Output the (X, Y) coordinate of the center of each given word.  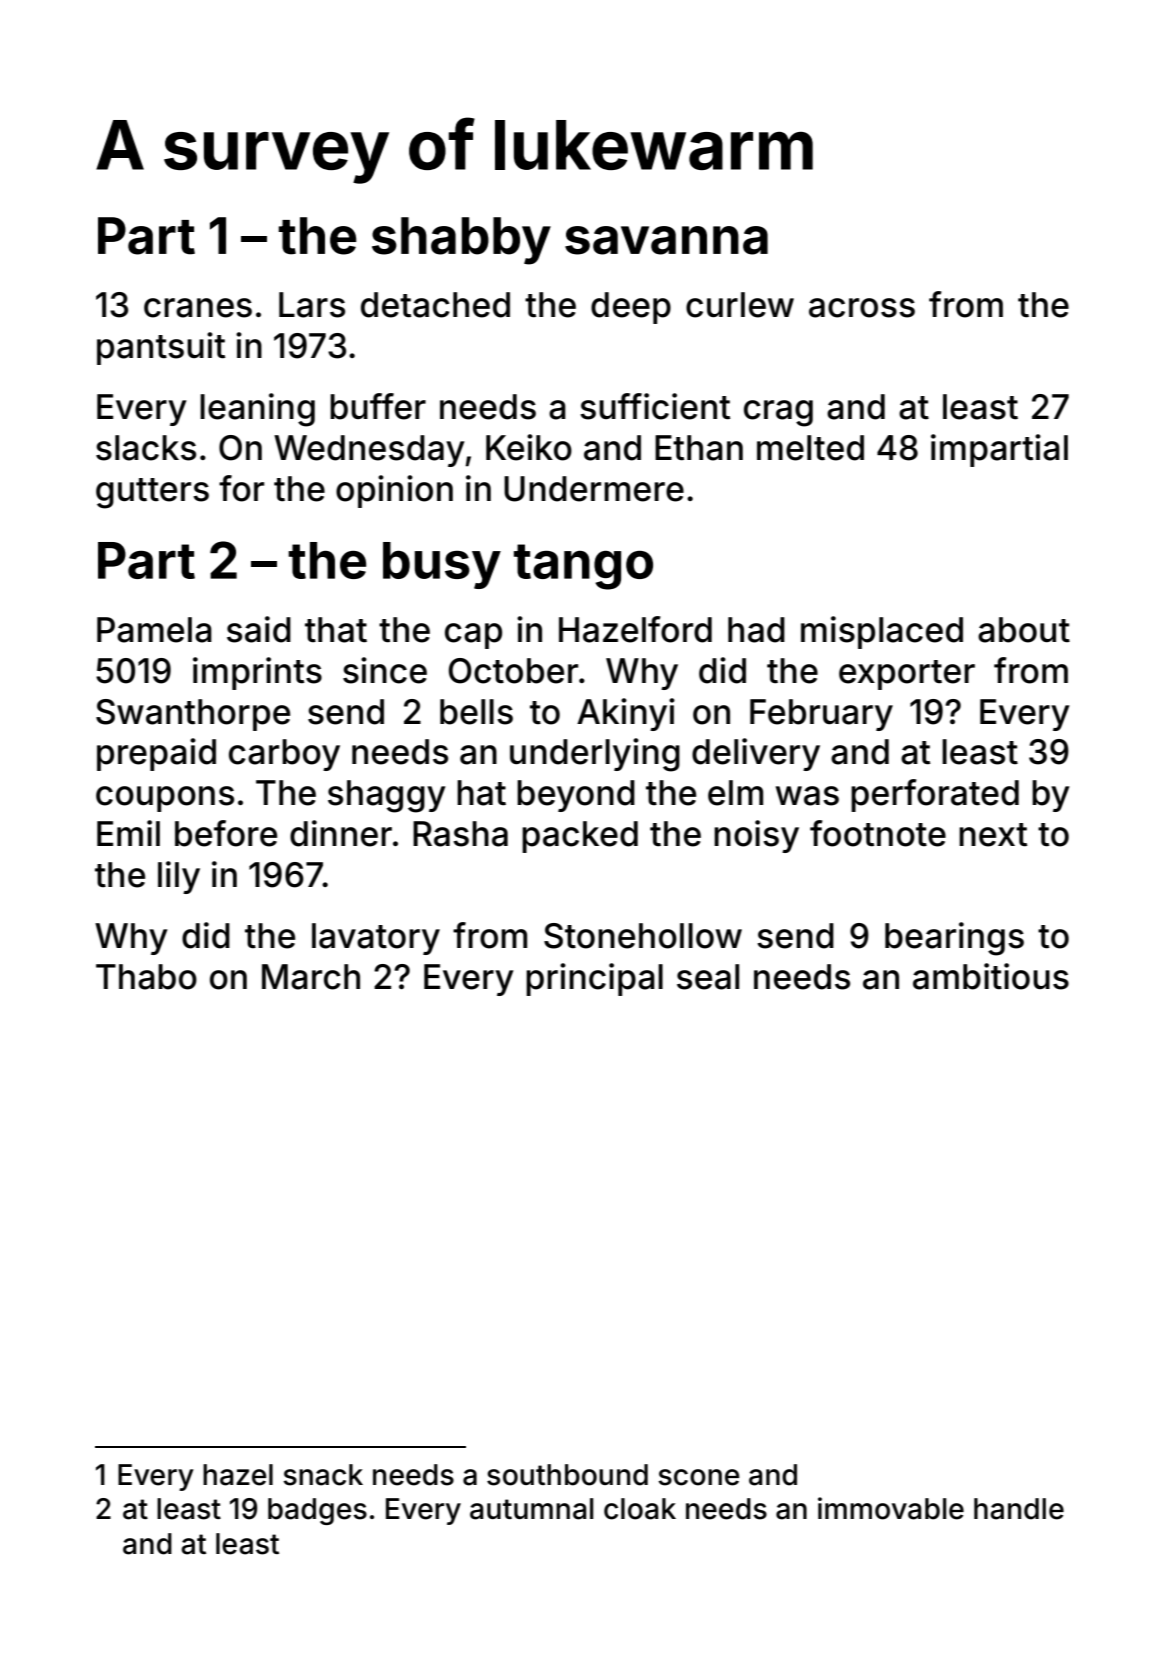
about (1024, 630)
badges (317, 1511)
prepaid (156, 754)
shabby (461, 241)
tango (583, 567)
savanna (666, 240)
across (862, 308)
